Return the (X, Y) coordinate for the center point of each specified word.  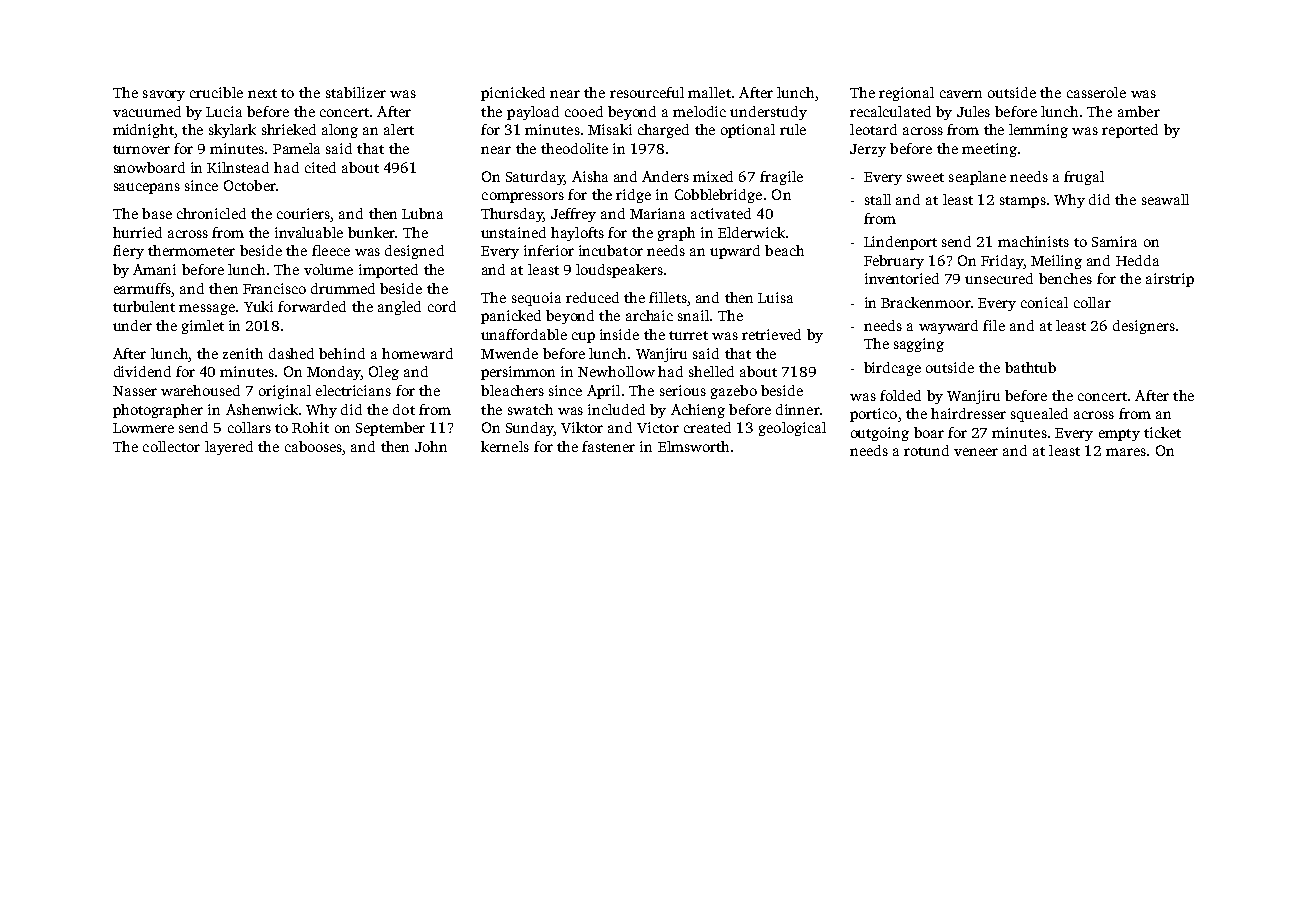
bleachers (512, 390)
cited (320, 167)
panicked (511, 317)
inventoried (902, 278)
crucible (216, 92)
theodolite (574, 148)
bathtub (1030, 367)
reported (1130, 131)
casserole (1096, 92)
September (390, 429)
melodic (699, 111)
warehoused (200, 390)
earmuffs (142, 288)
